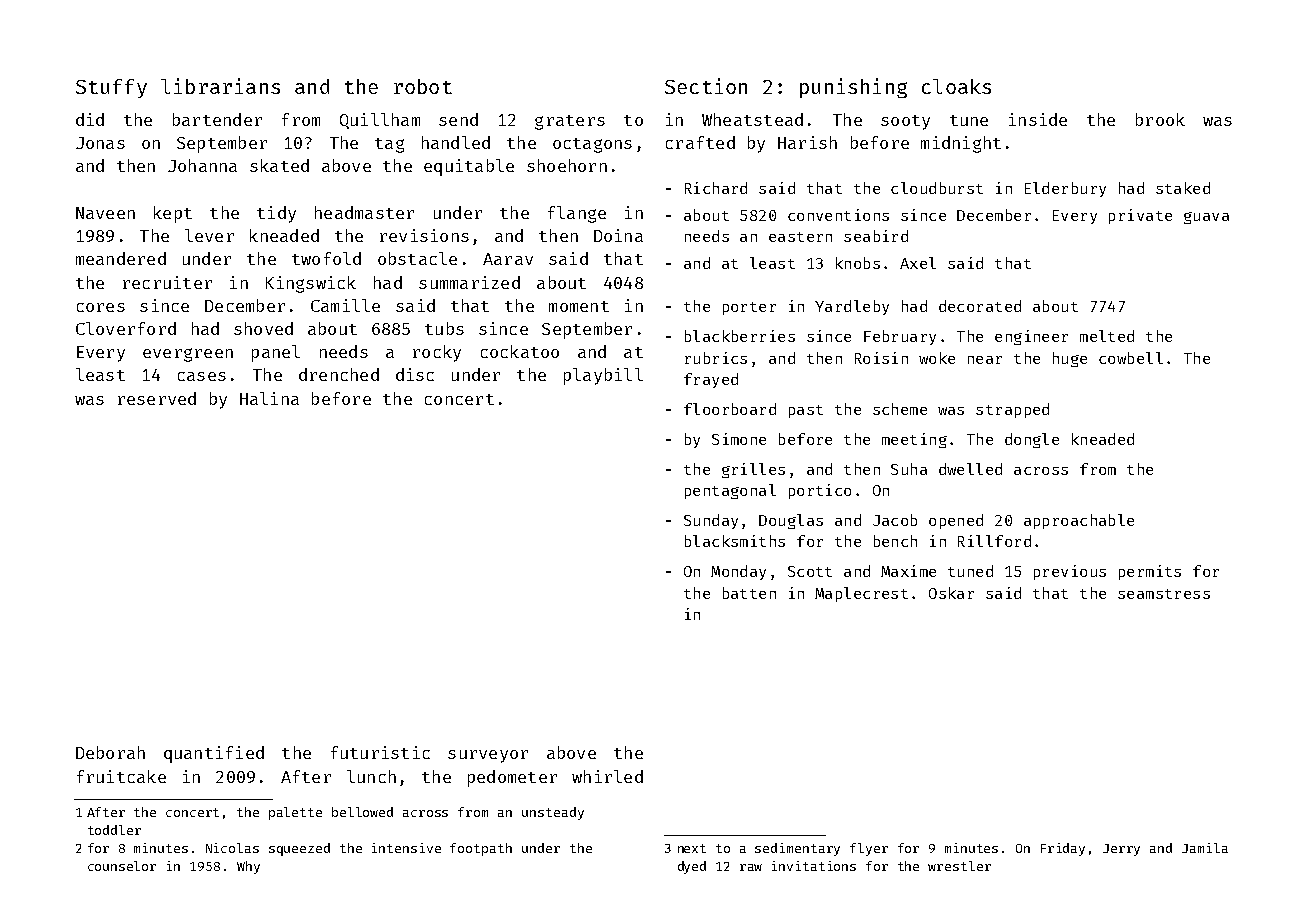 This document has height=924, width=1308. I want to click on whirled, so click(607, 776).
